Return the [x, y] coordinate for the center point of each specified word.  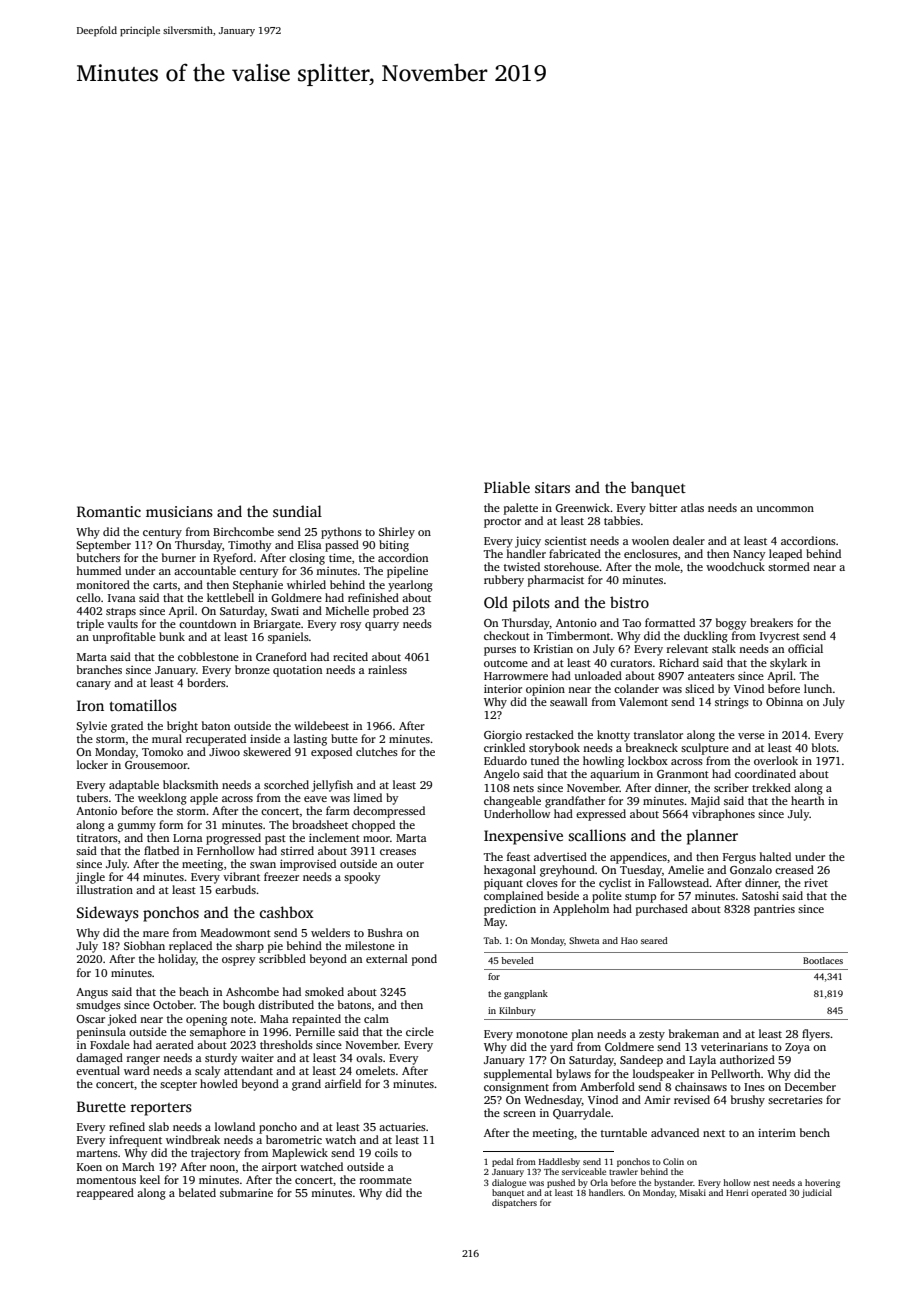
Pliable [507, 487]
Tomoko [162, 751]
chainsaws [701, 1086]
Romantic [109, 511]
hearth [808, 800]
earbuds [235, 889]
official [805, 648]
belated [197, 1192]
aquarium [615, 775]
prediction [510, 910]
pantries [774, 910]
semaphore [218, 1033]
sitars [552, 487]
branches [99, 669]
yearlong [410, 586]
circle [420, 1031]
